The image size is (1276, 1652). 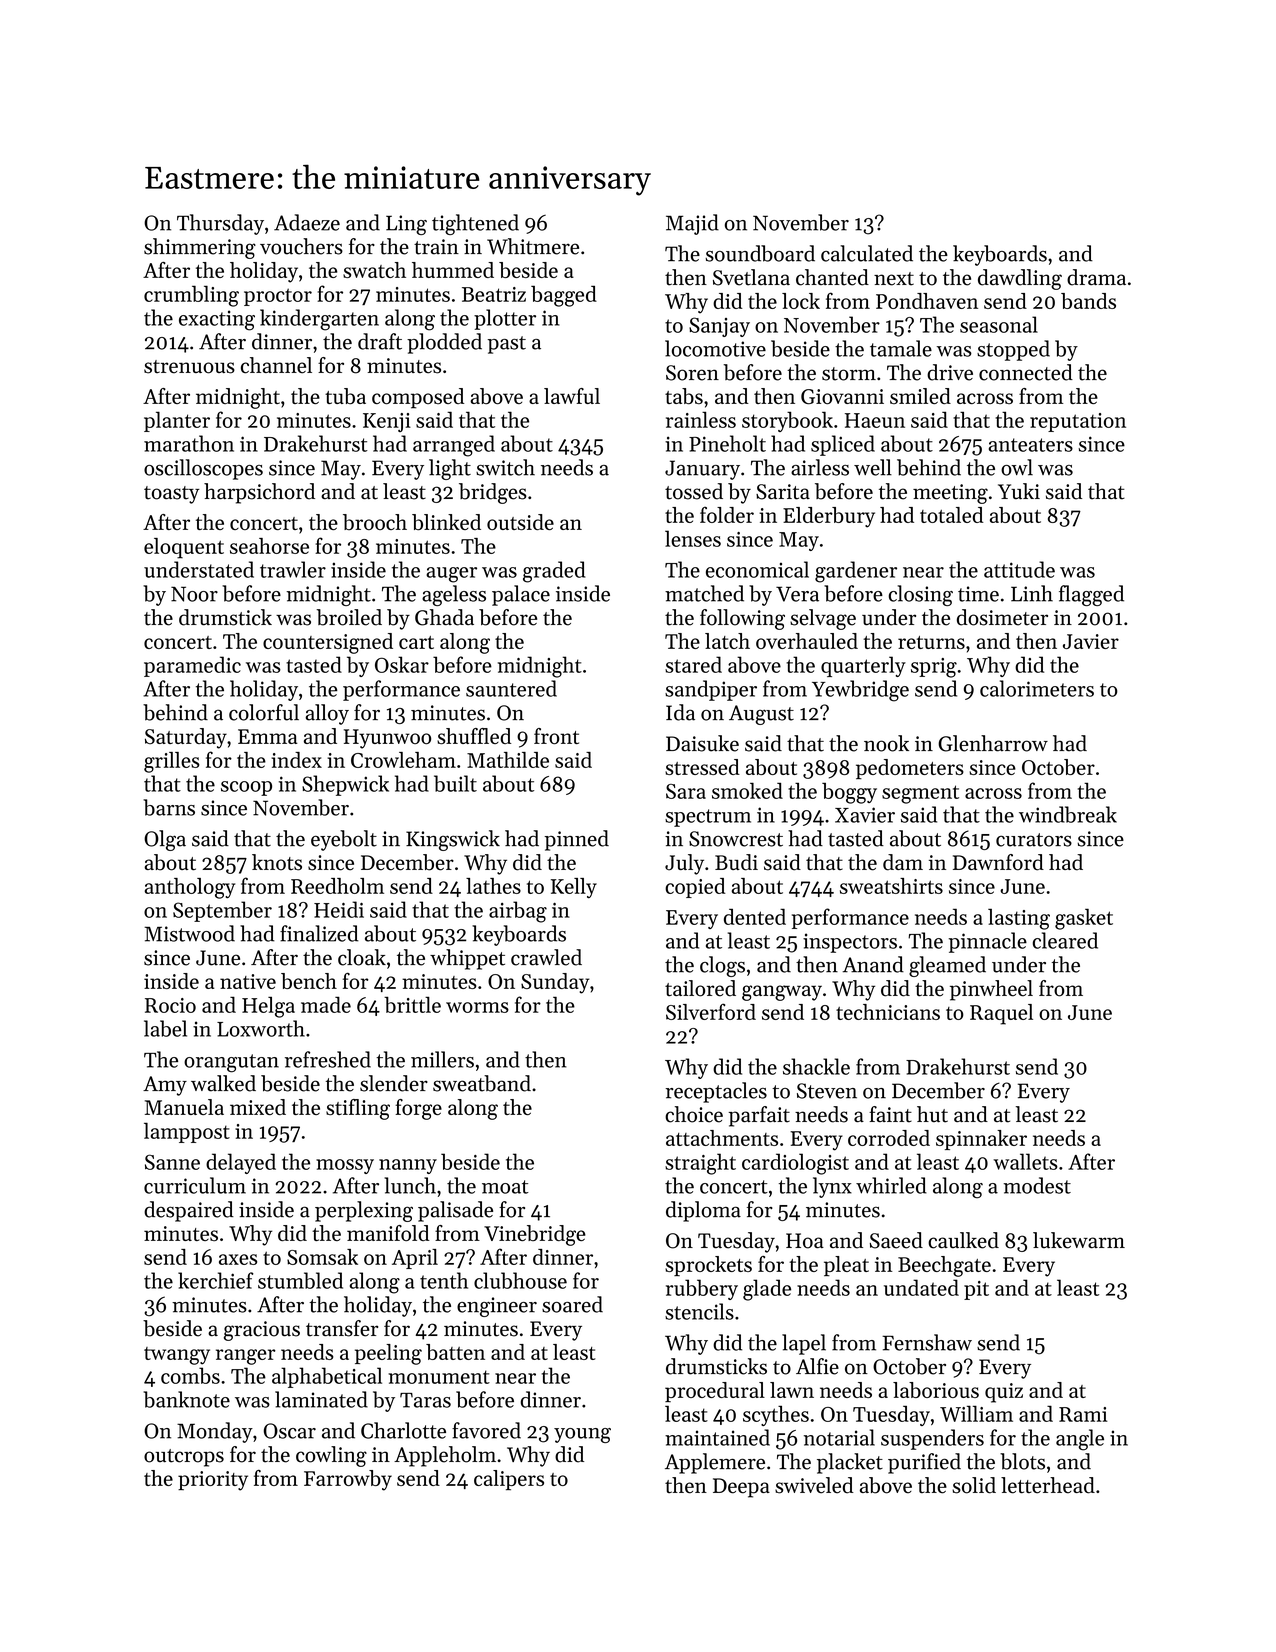 What do you see at coordinates (816, 1066) in the page?
I see `shackle` at bounding box center [816, 1066].
